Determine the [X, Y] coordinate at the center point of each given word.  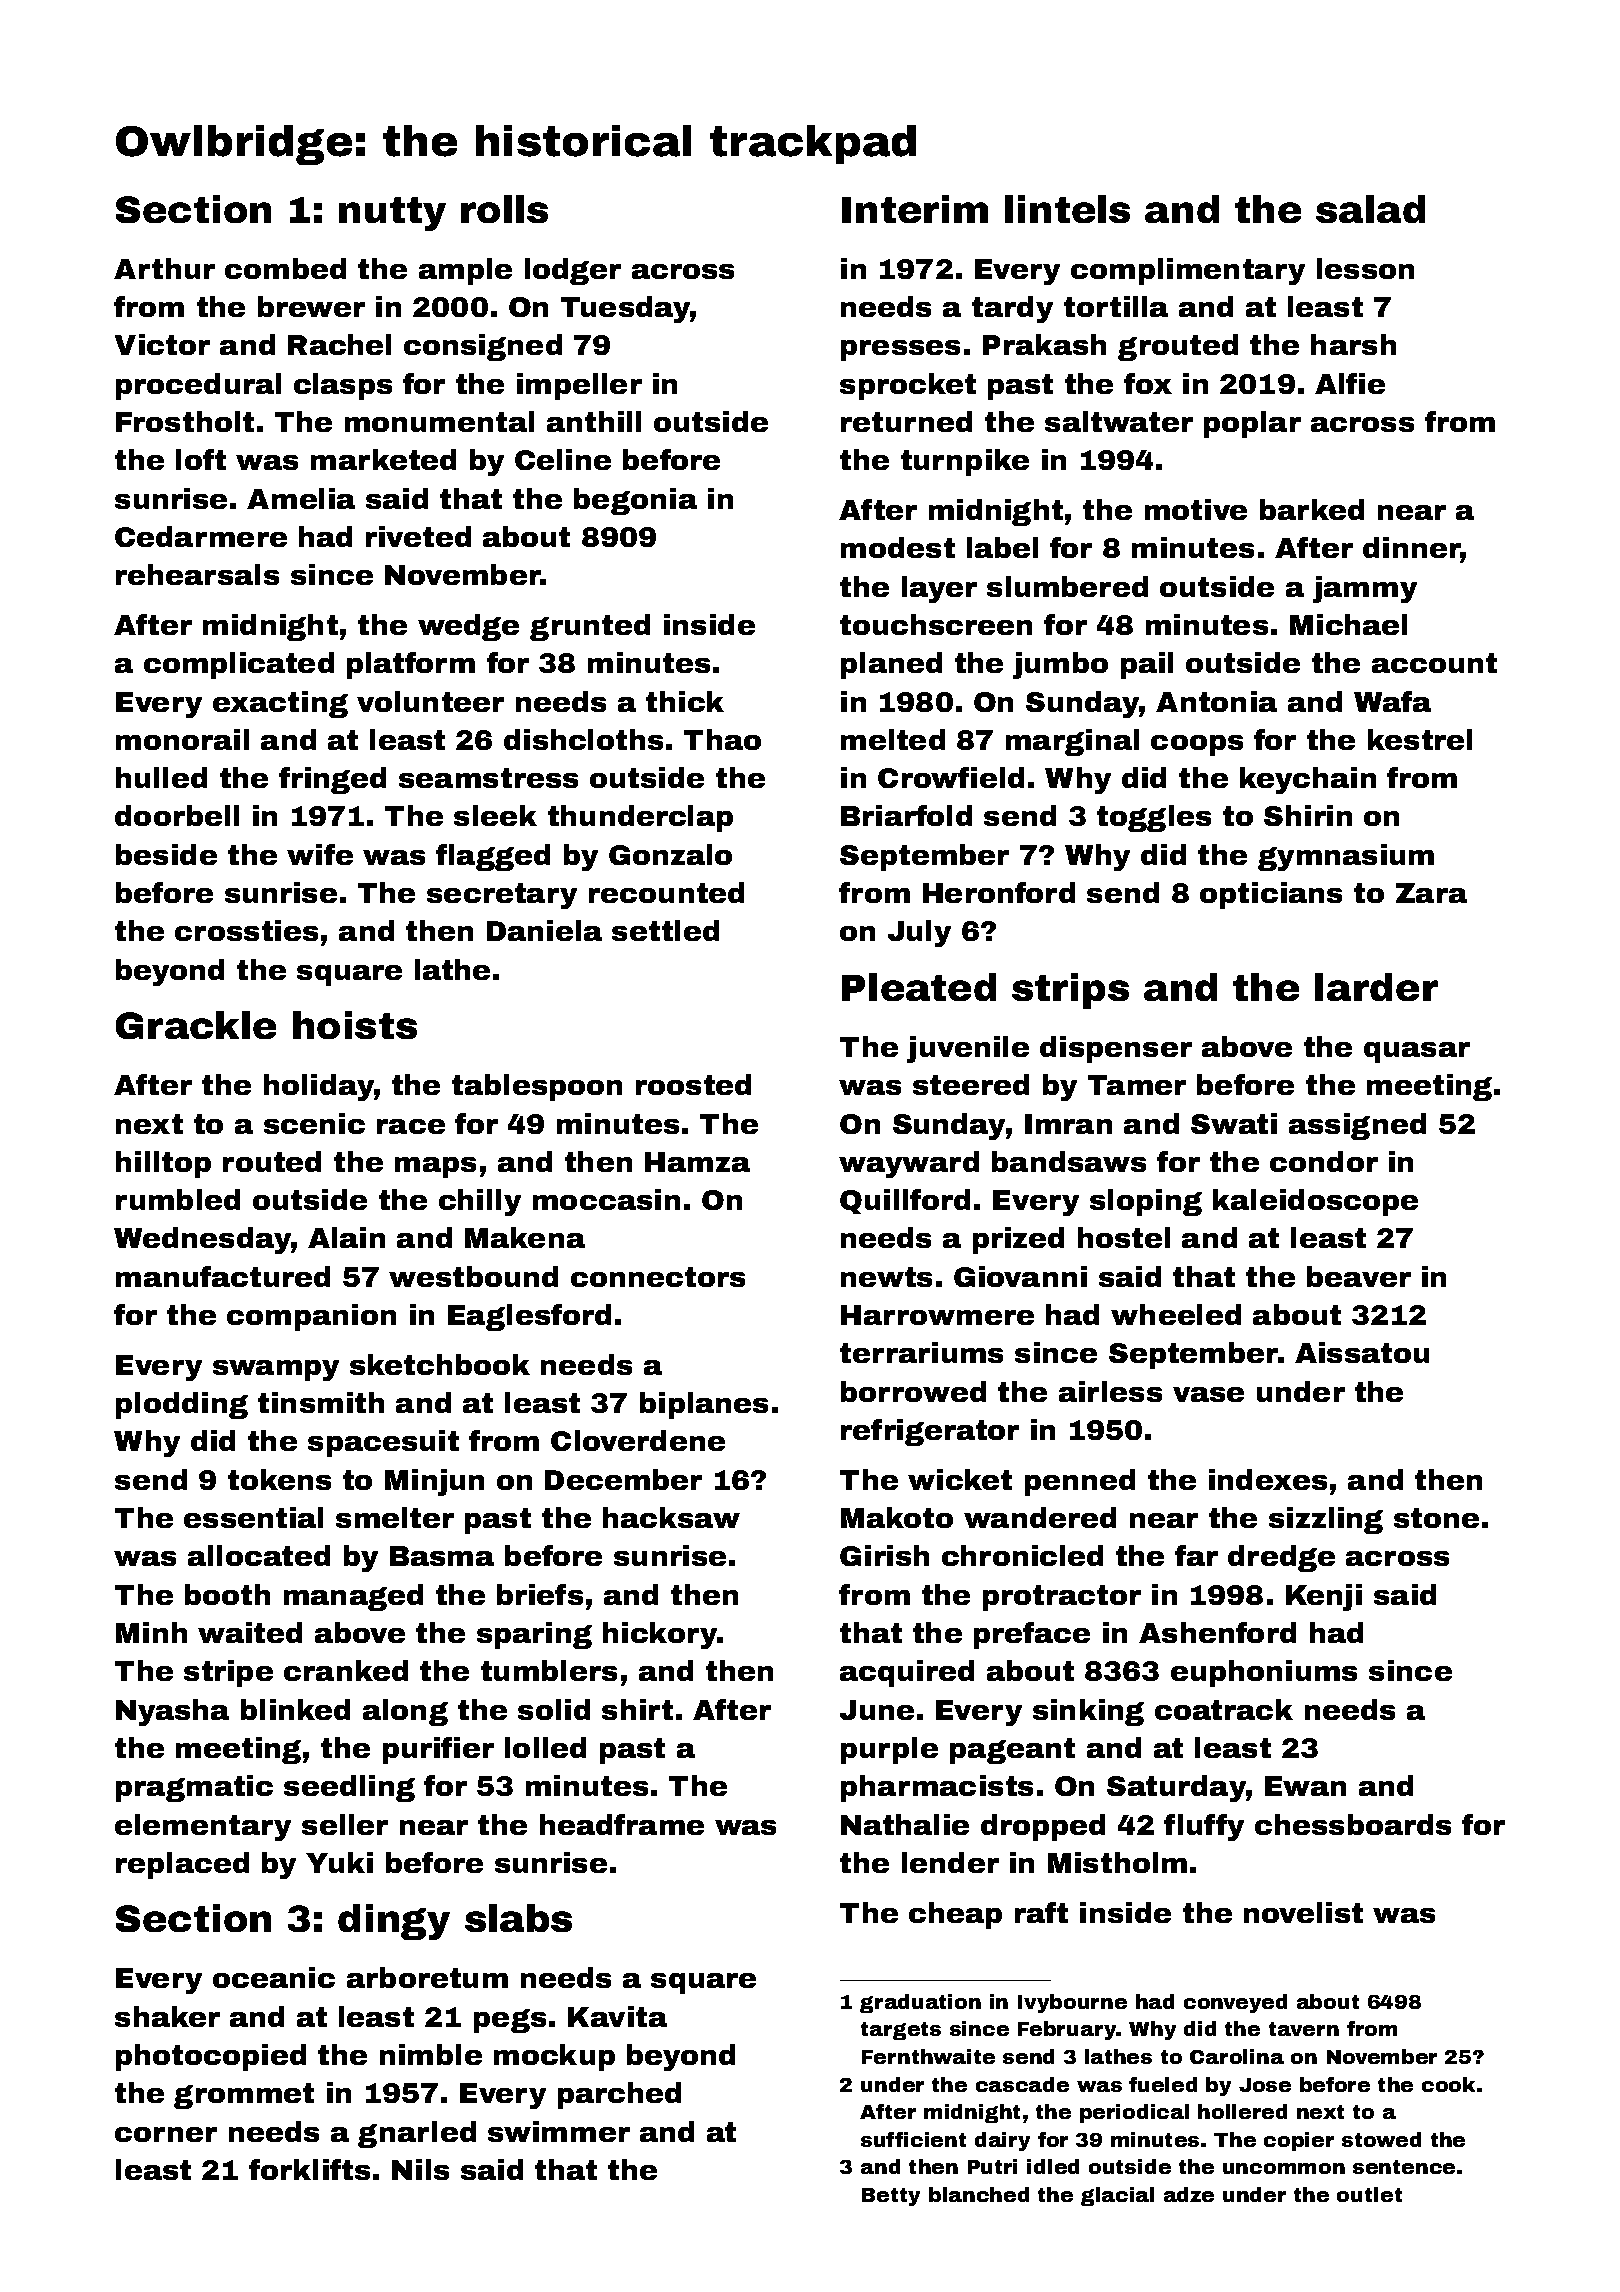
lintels [1067, 209]
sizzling [1326, 1520]
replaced [182, 1865]
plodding [182, 1405]
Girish [884, 1555]
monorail [182, 739]
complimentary [1188, 271]
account [1434, 663]
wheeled [1176, 1314]
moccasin [606, 1199]
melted [893, 739]
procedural [198, 386]
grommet [244, 2096]
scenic [314, 1123]
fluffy [1204, 1827]
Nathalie [905, 1824]
